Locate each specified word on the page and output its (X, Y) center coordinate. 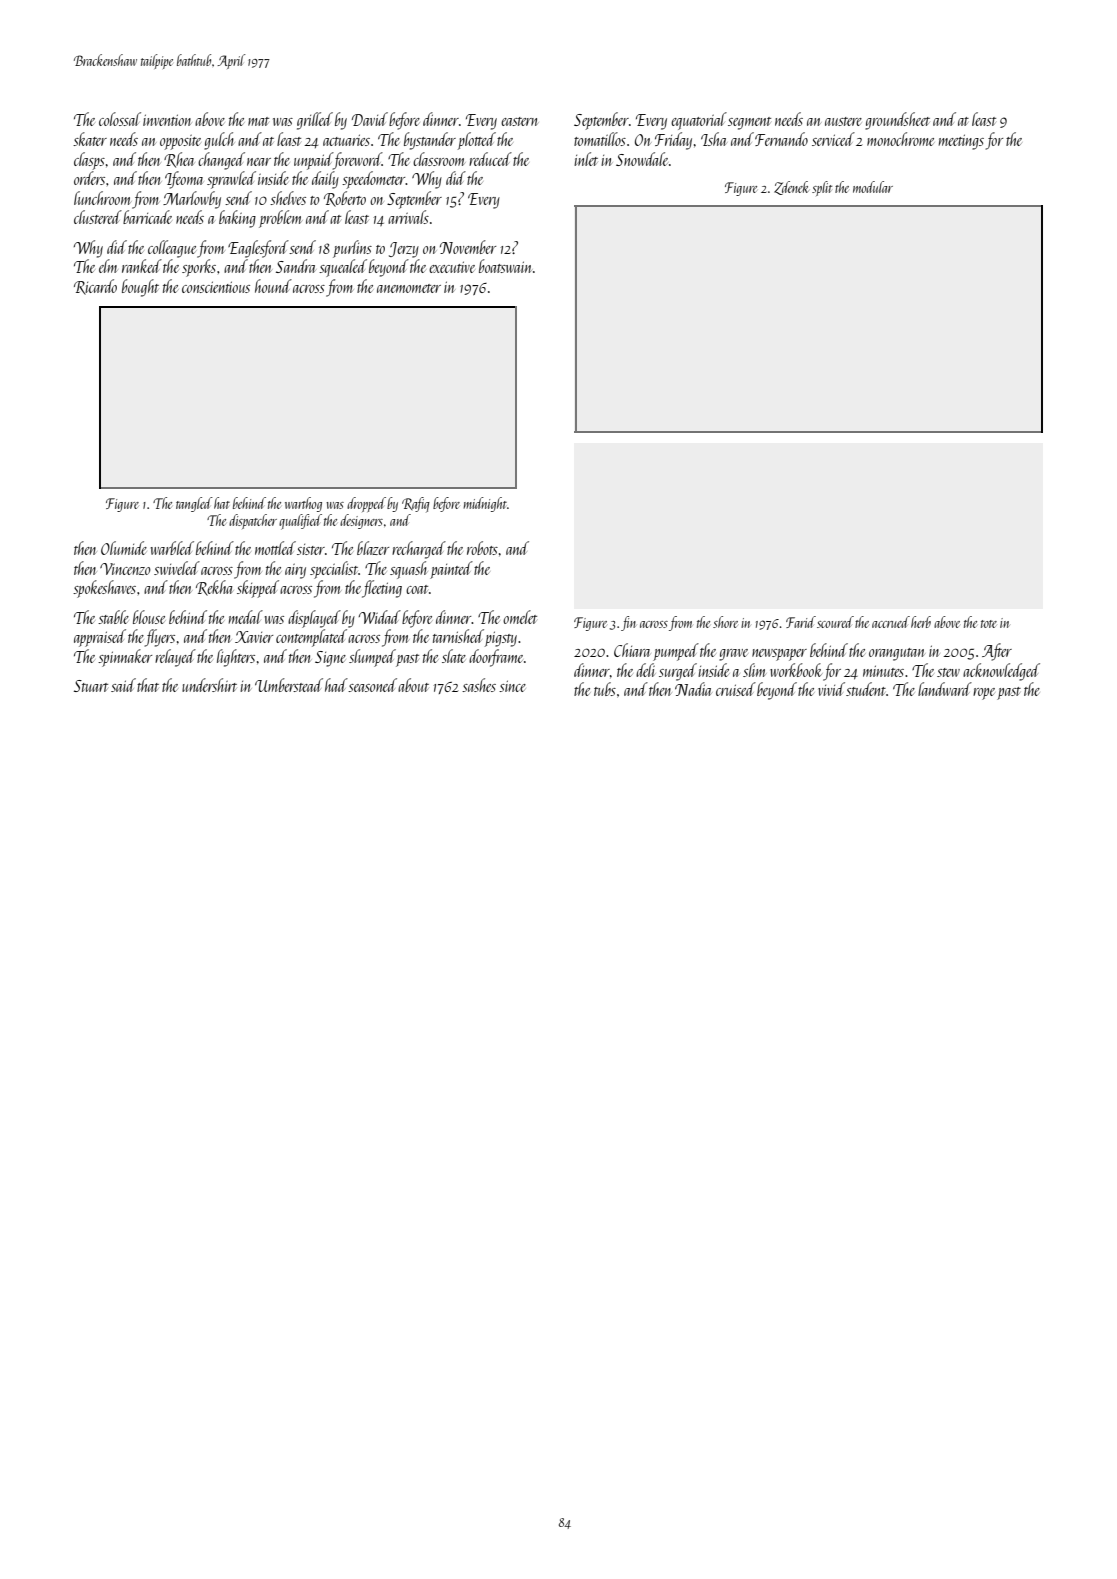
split (822, 188)
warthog (303, 504)
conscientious (216, 287)
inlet (586, 159)
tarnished (458, 636)
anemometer (409, 288)
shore (725, 622)
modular (873, 187)
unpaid (313, 161)
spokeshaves (104, 589)
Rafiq (416, 505)
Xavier (254, 637)
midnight (485, 504)
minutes (883, 671)
